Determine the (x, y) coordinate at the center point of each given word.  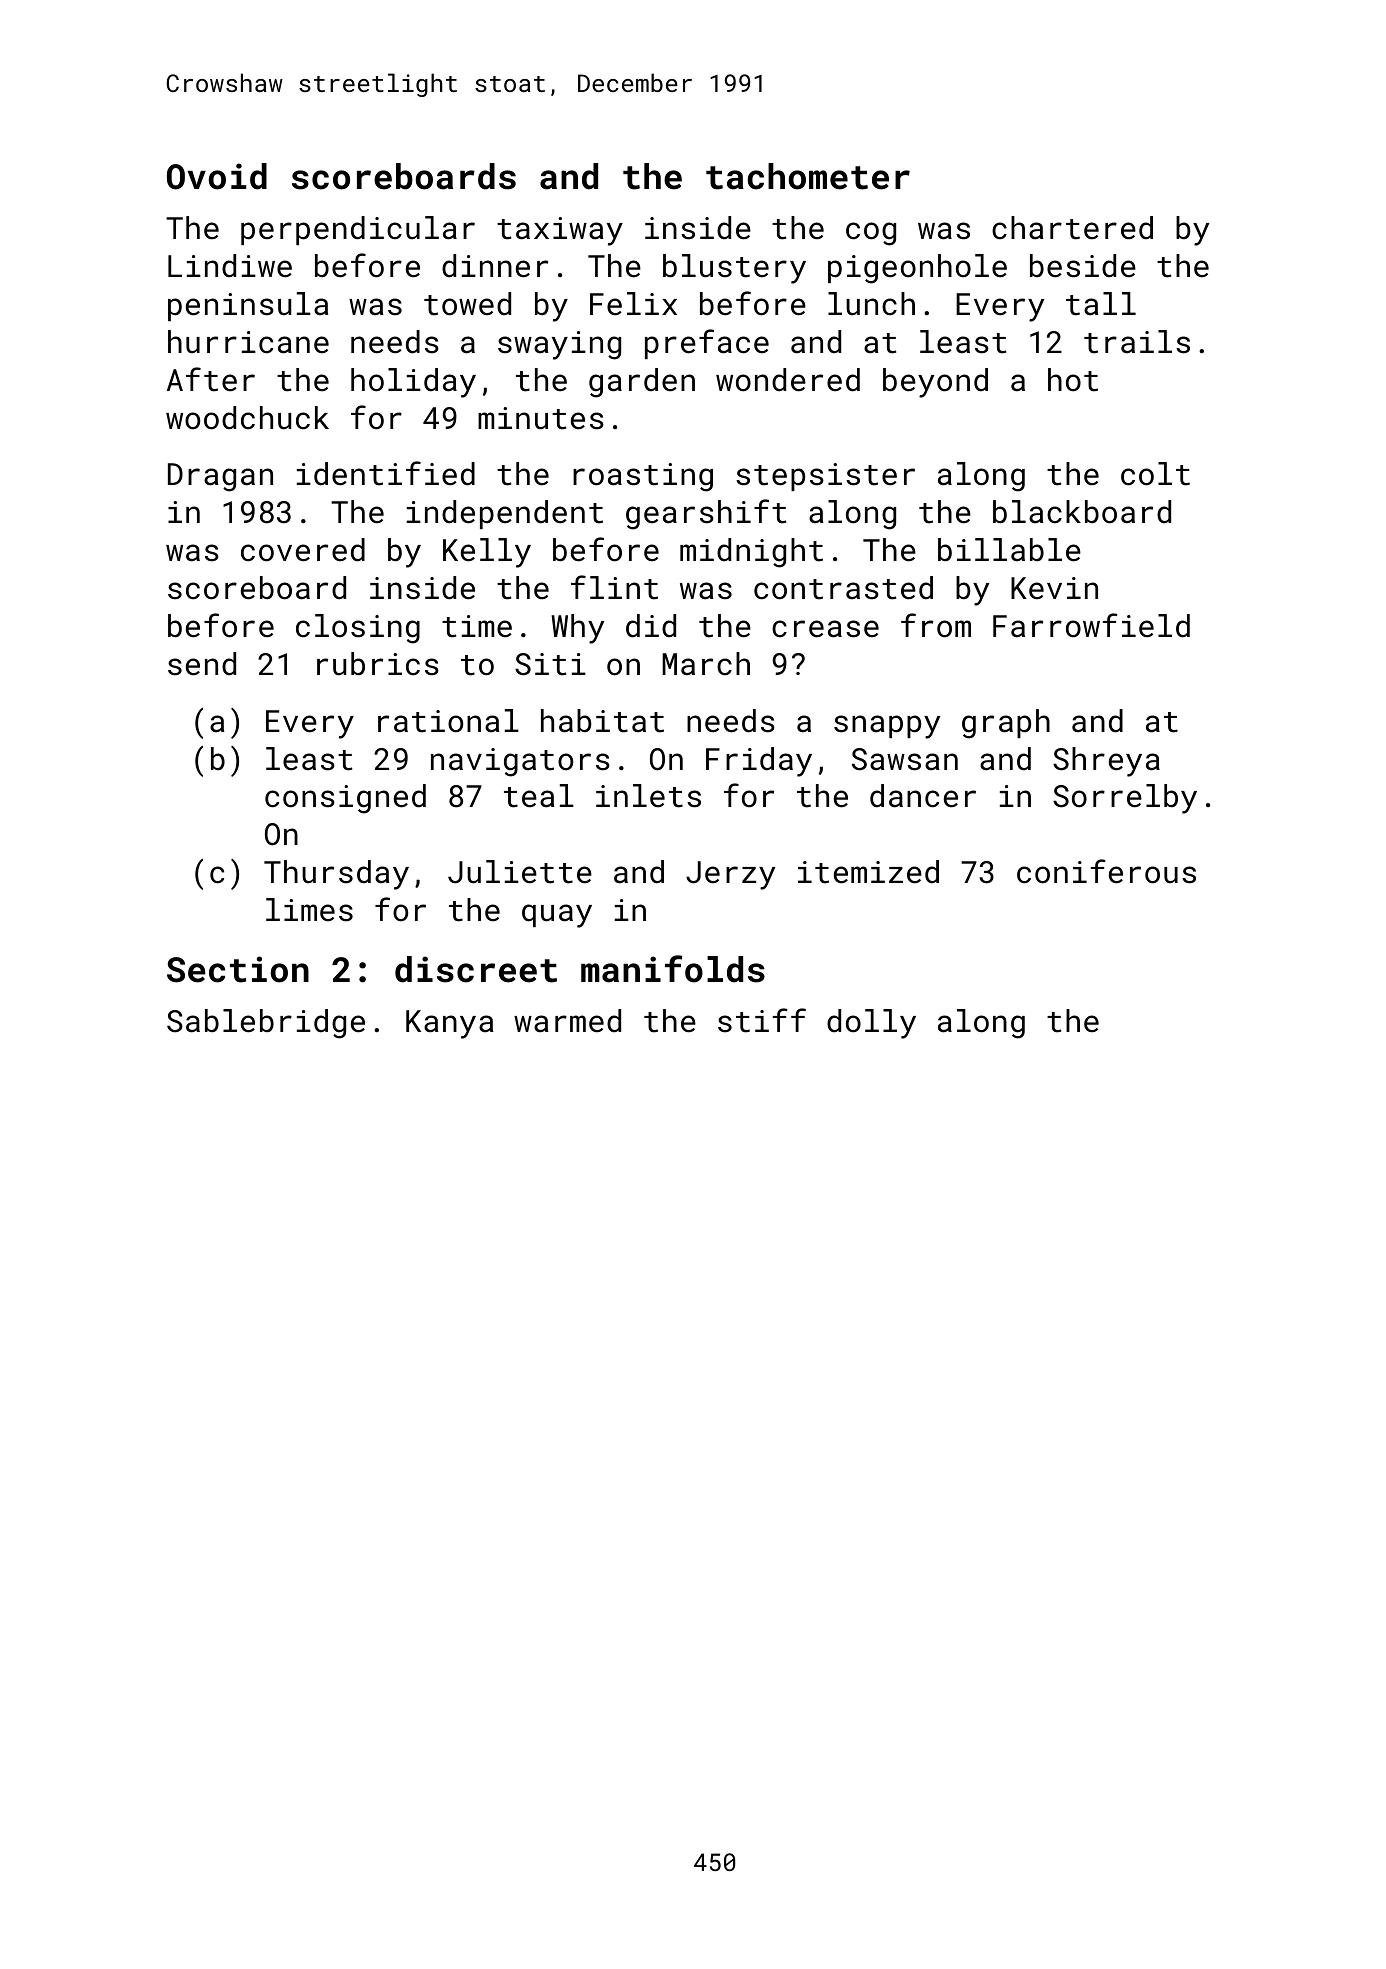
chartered (1072, 228)
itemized (868, 872)
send (202, 664)
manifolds (673, 969)
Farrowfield (1091, 625)
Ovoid (217, 176)
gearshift (706, 514)
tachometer (808, 176)
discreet (476, 969)
